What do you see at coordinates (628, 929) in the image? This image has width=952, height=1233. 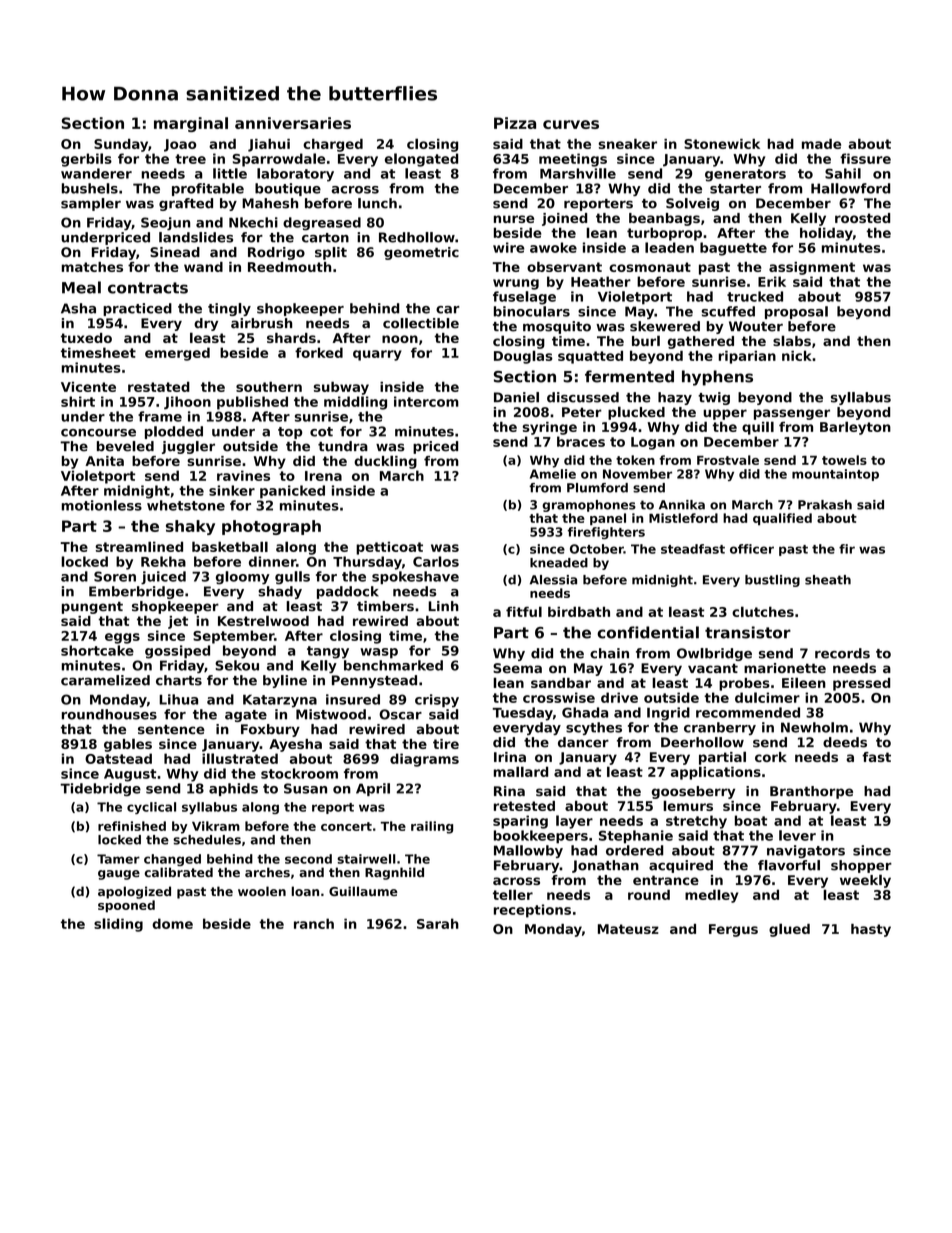 I see `Mateusz` at bounding box center [628, 929].
